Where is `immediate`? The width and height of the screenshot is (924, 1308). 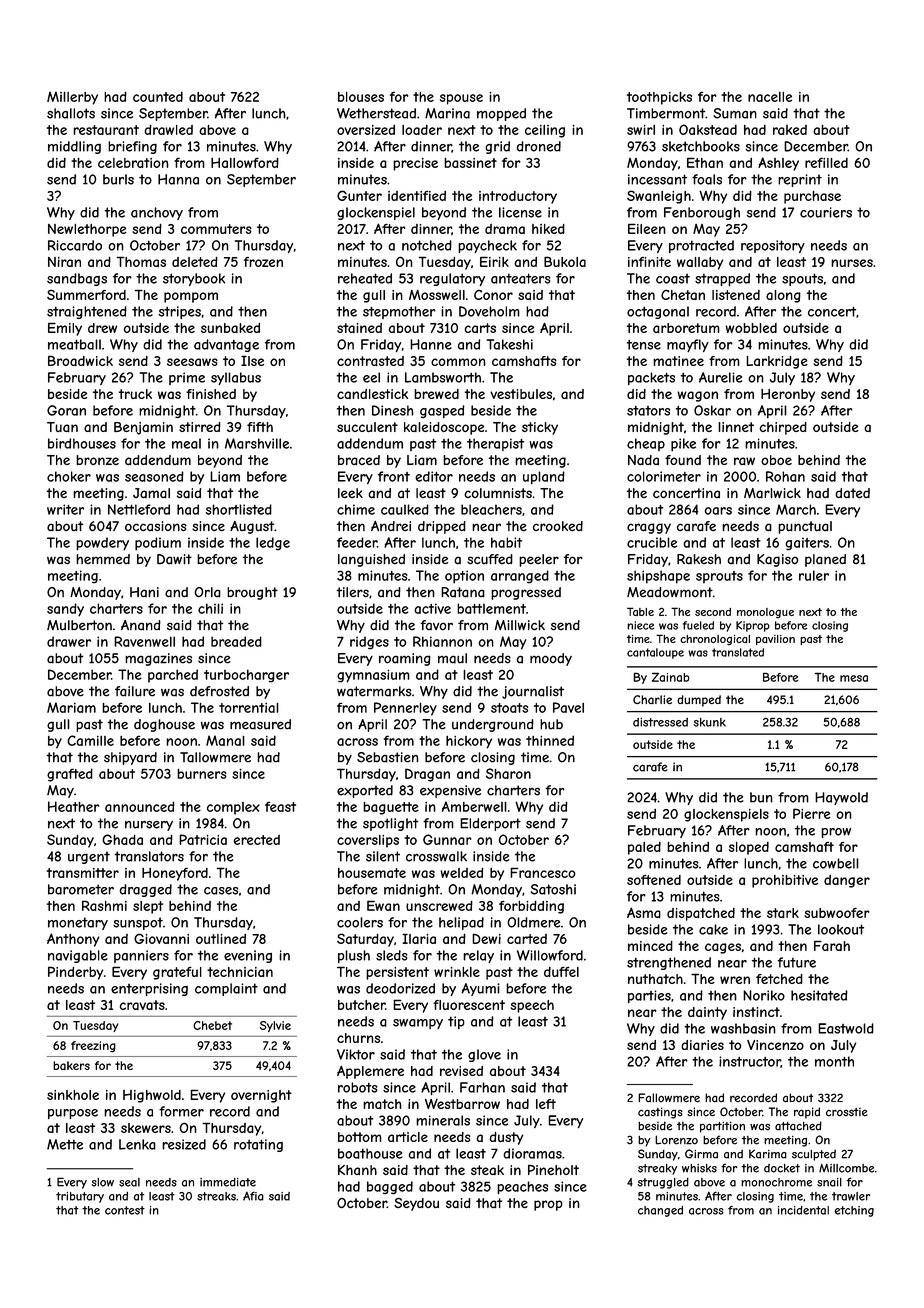
immediate is located at coordinates (228, 1182).
